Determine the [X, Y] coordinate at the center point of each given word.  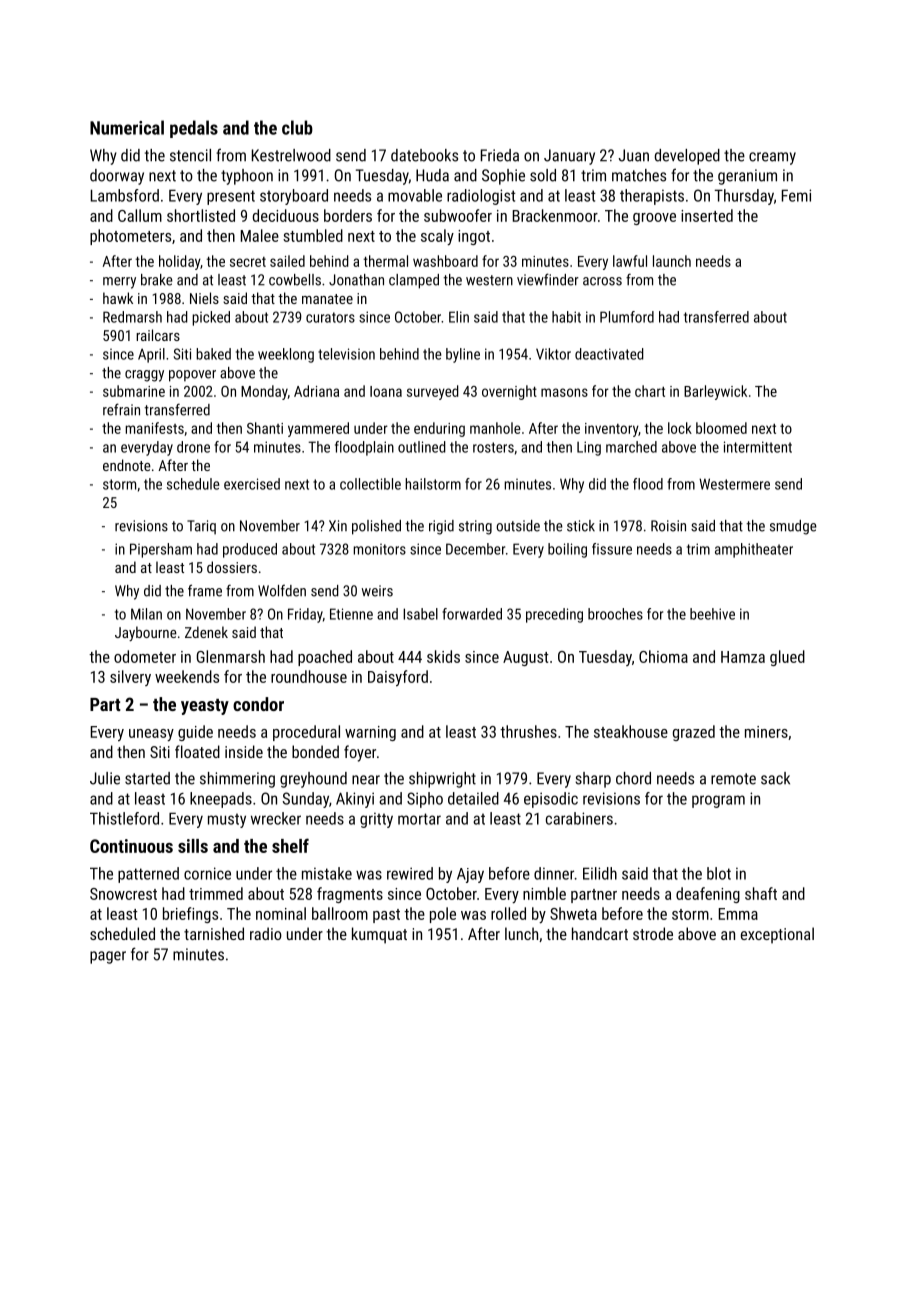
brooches [615, 614]
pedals [194, 129]
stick [581, 526]
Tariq [201, 527]
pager [108, 957]
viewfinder [548, 279]
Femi [796, 195]
